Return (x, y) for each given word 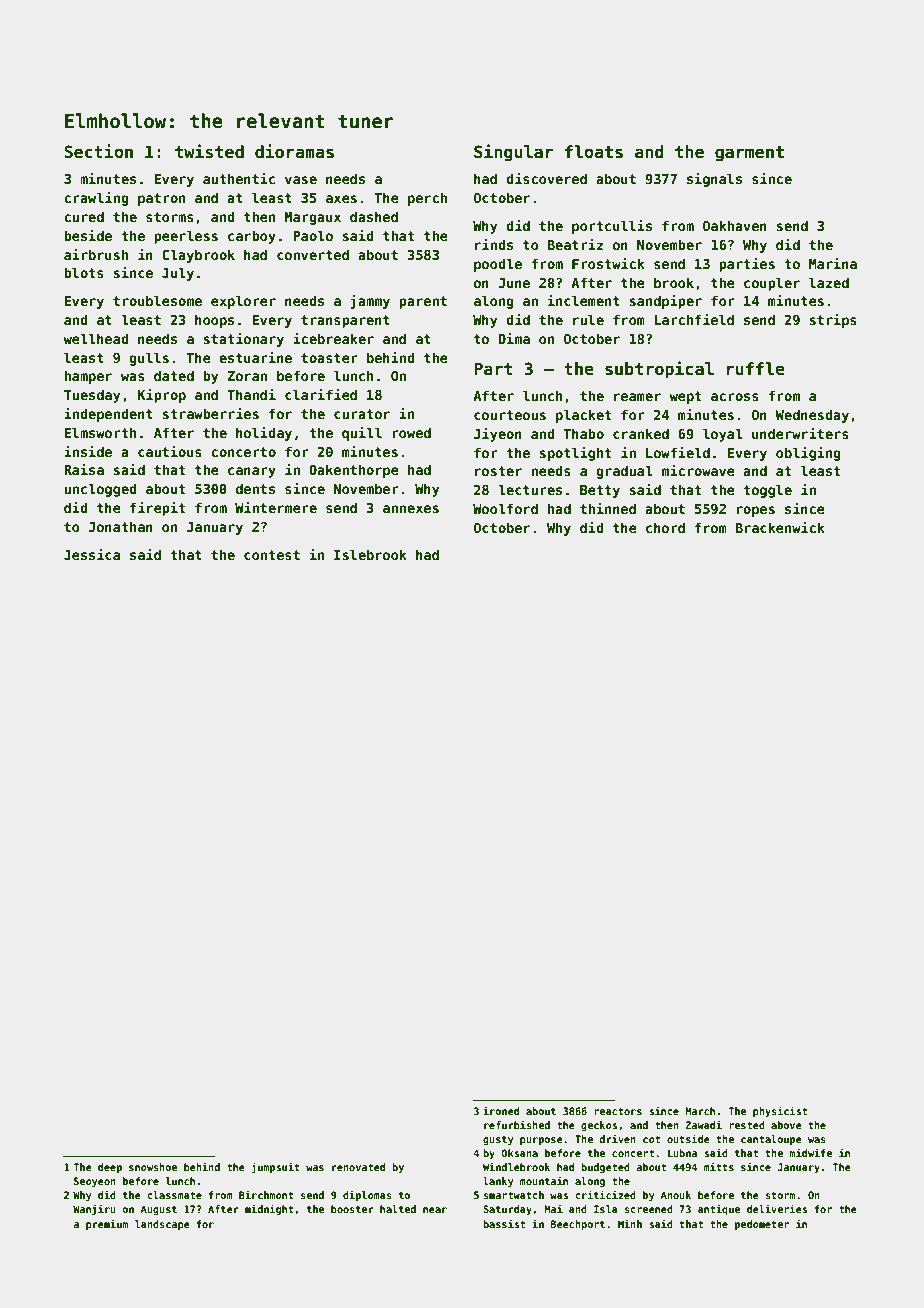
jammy (370, 302)
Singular (513, 153)
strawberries (210, 413)
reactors (618, 1111)
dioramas (294, 151)
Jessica (92, 554)
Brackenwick (780, 527)
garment (749, 154)
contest (272, 555)
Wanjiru (94, 1209)
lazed (829, 282)
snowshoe (153, 1167)
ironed (501, 1110)
